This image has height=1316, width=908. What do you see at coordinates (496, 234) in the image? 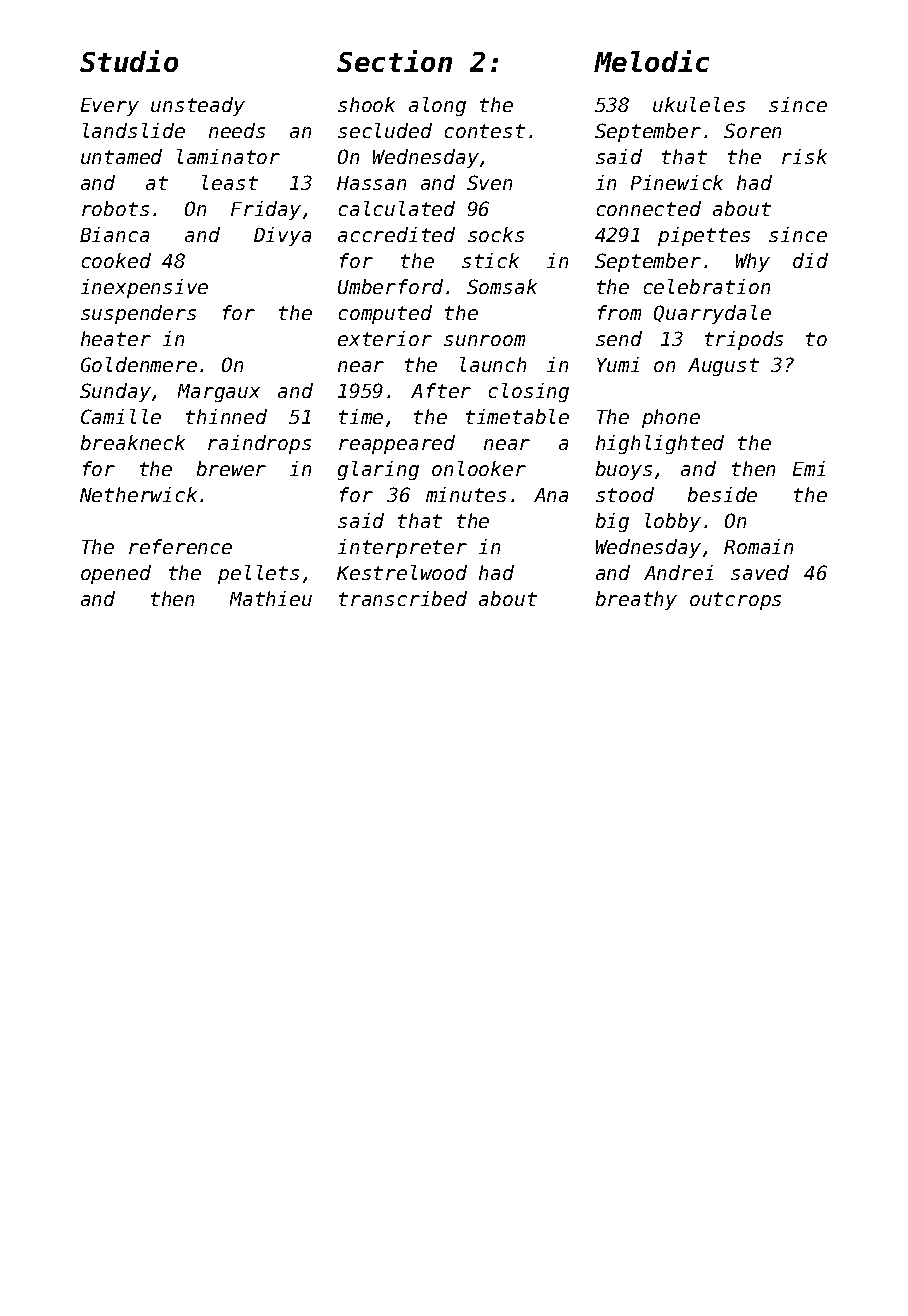
I see `socks` at bounding box center [496, 234].
